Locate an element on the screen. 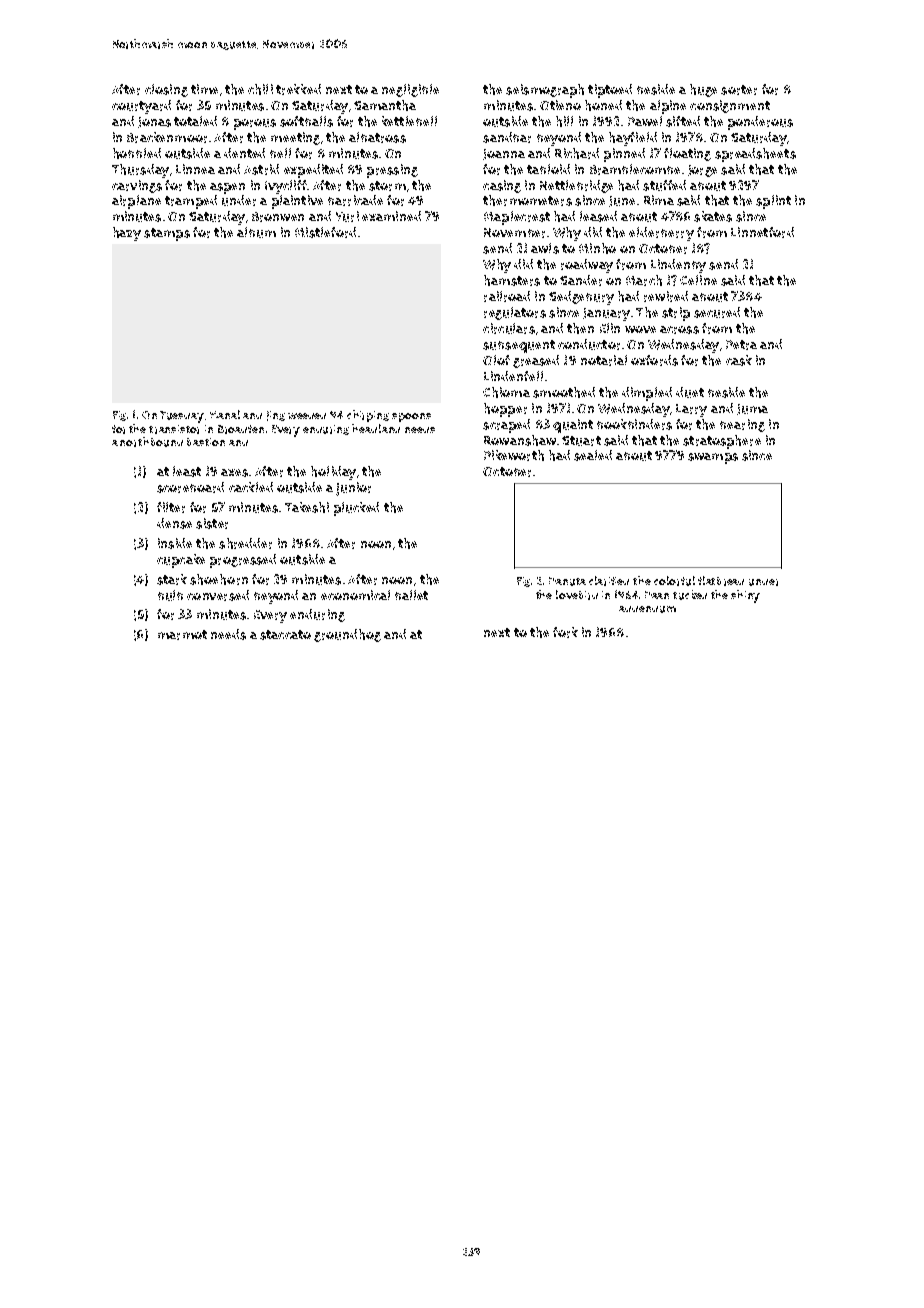 The height and width of the screenshot is (1308, 924). negligible is located at coordinates (410, 90).
